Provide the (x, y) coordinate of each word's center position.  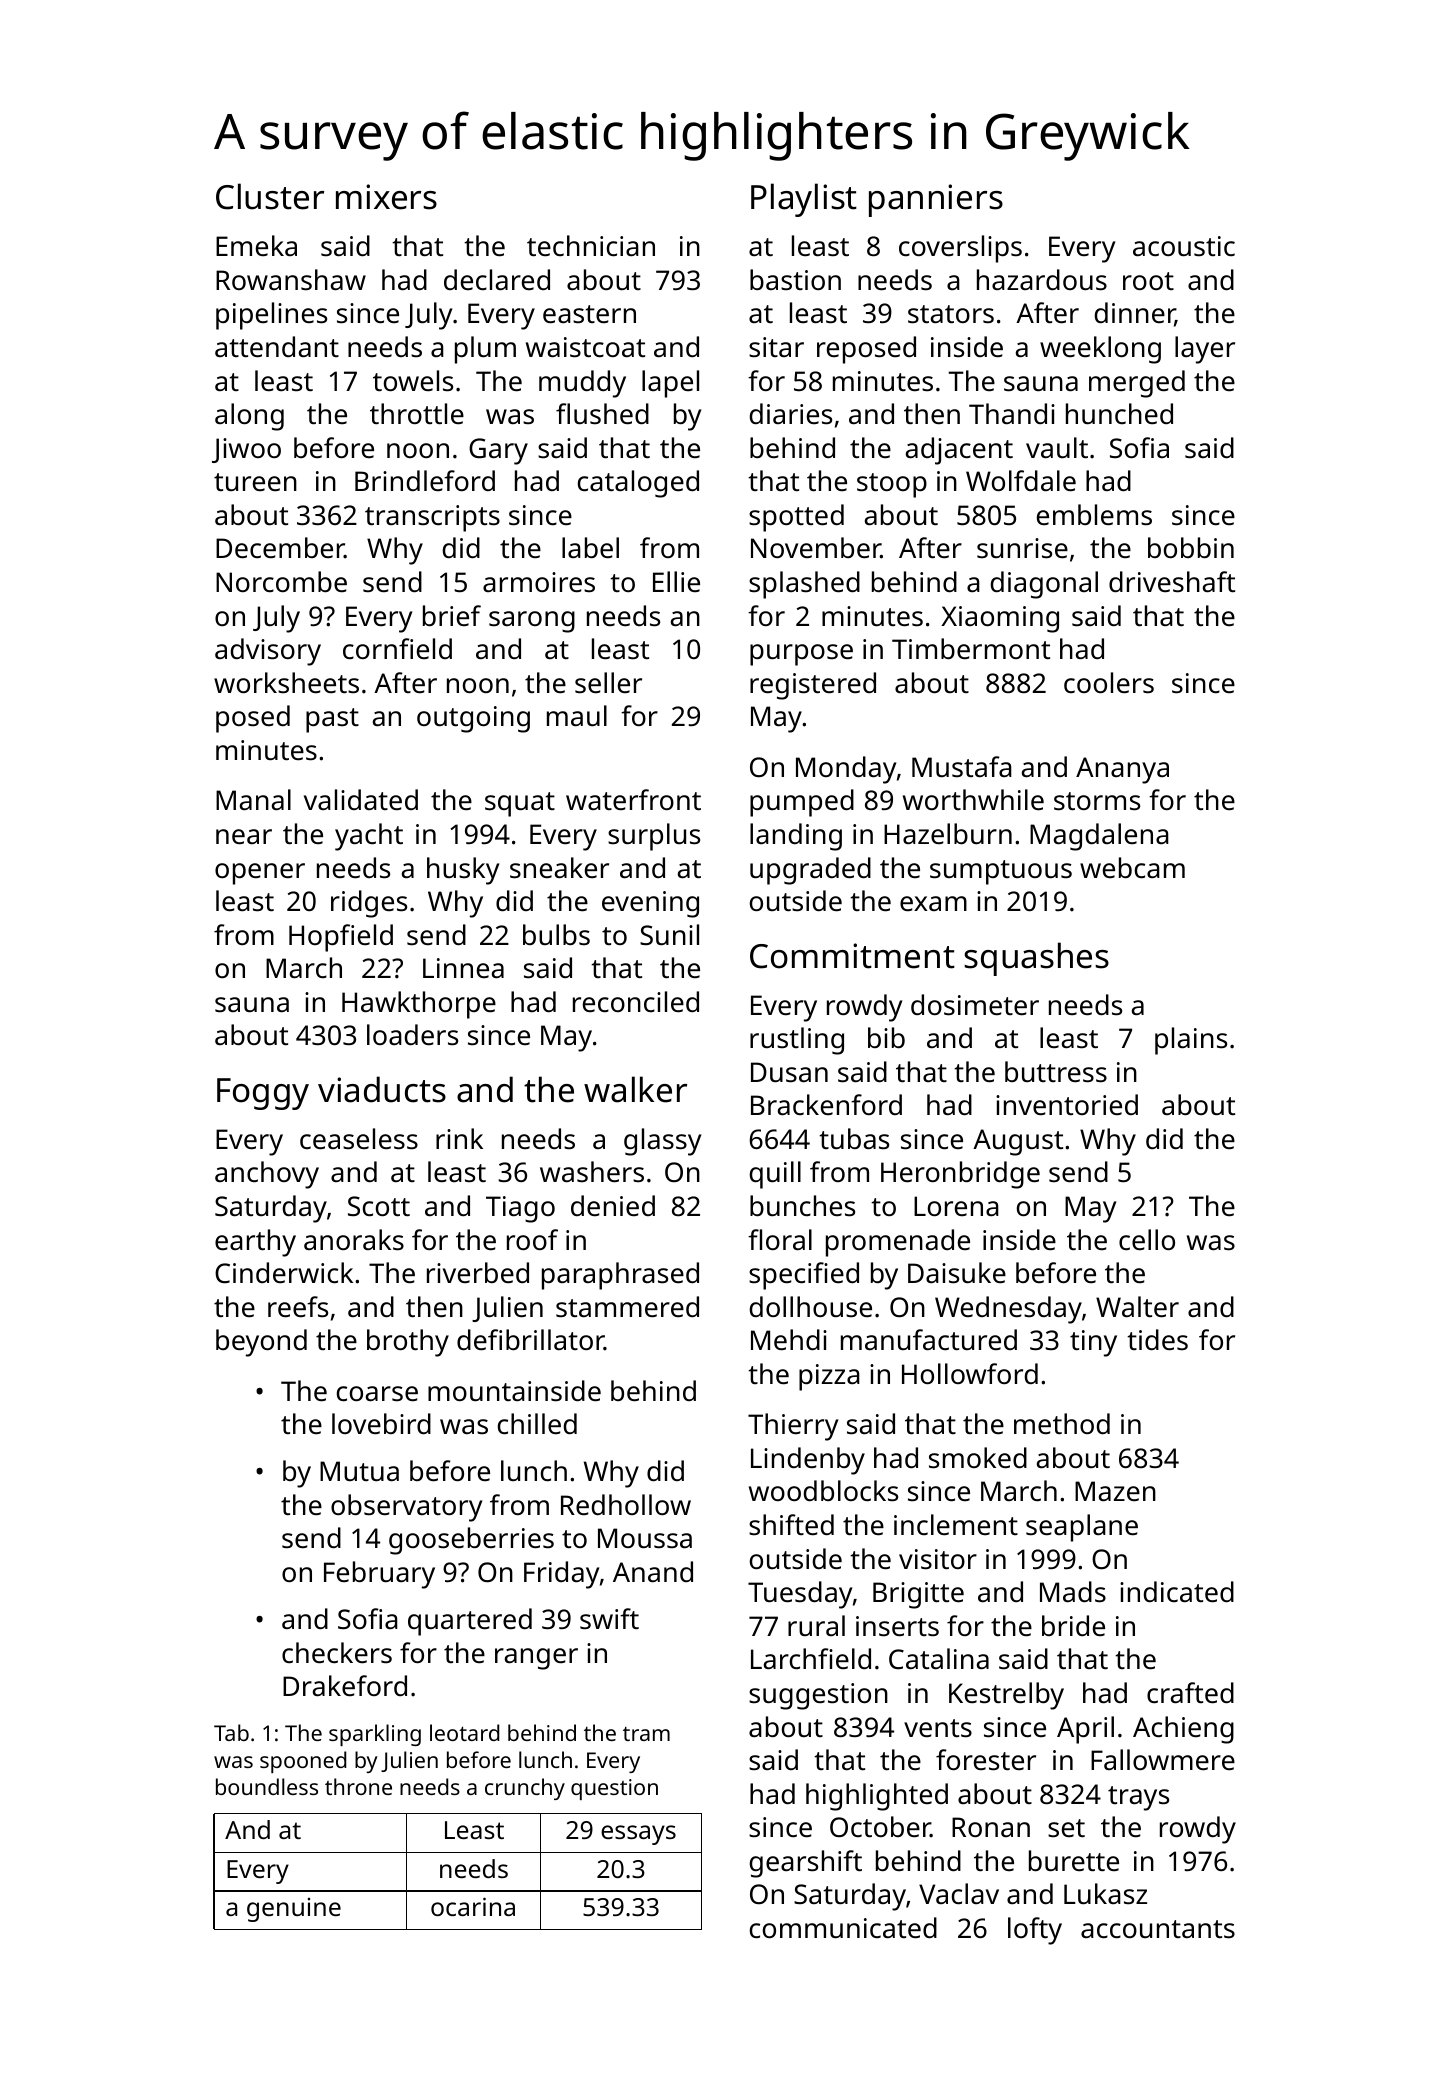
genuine (294, 1910)
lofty (1035, 1931)
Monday (846, 770)
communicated (843, 1928)
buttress (1056, 1072)
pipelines (271, 316)
